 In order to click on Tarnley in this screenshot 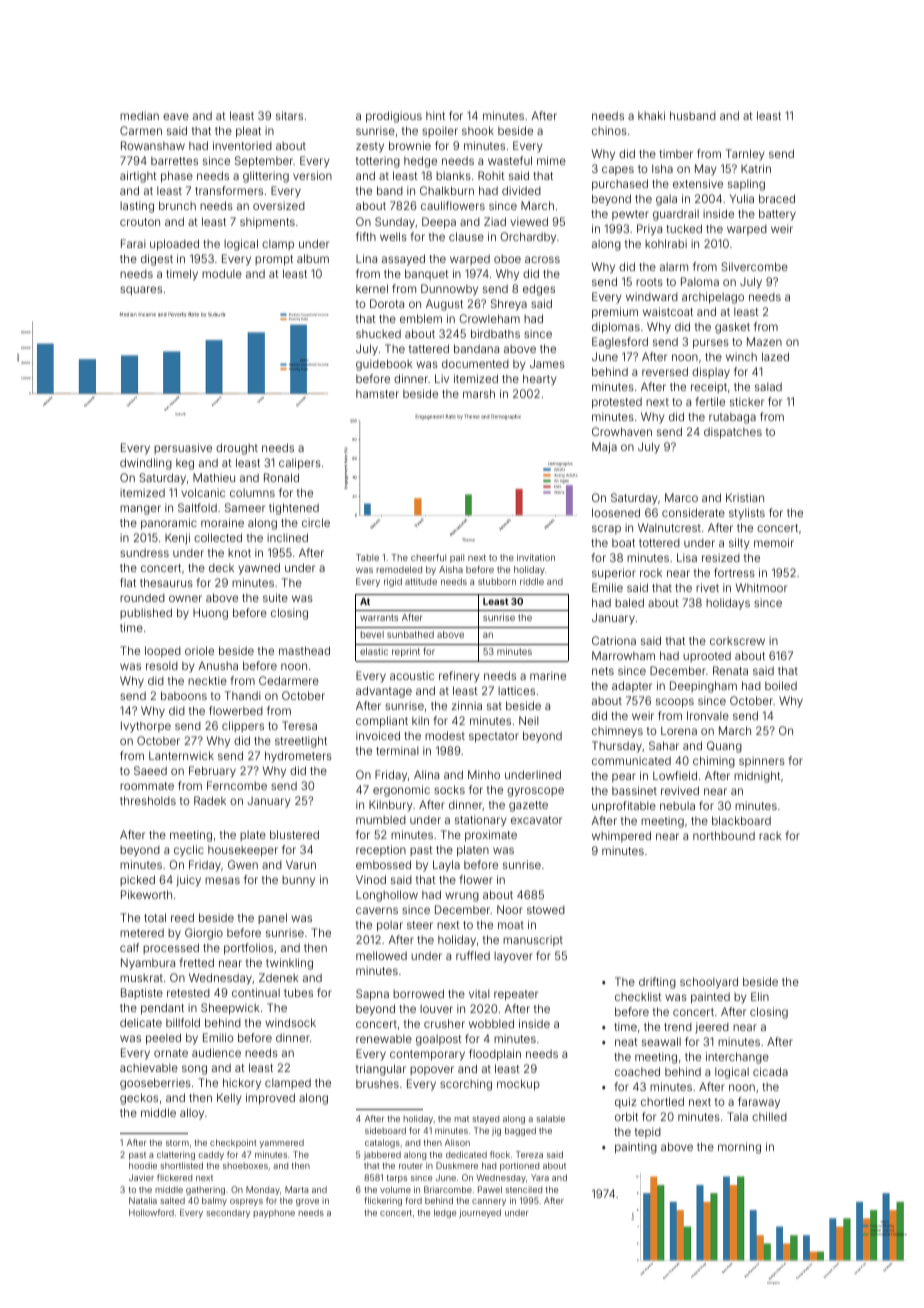, I will do `click(745, 155)`.
